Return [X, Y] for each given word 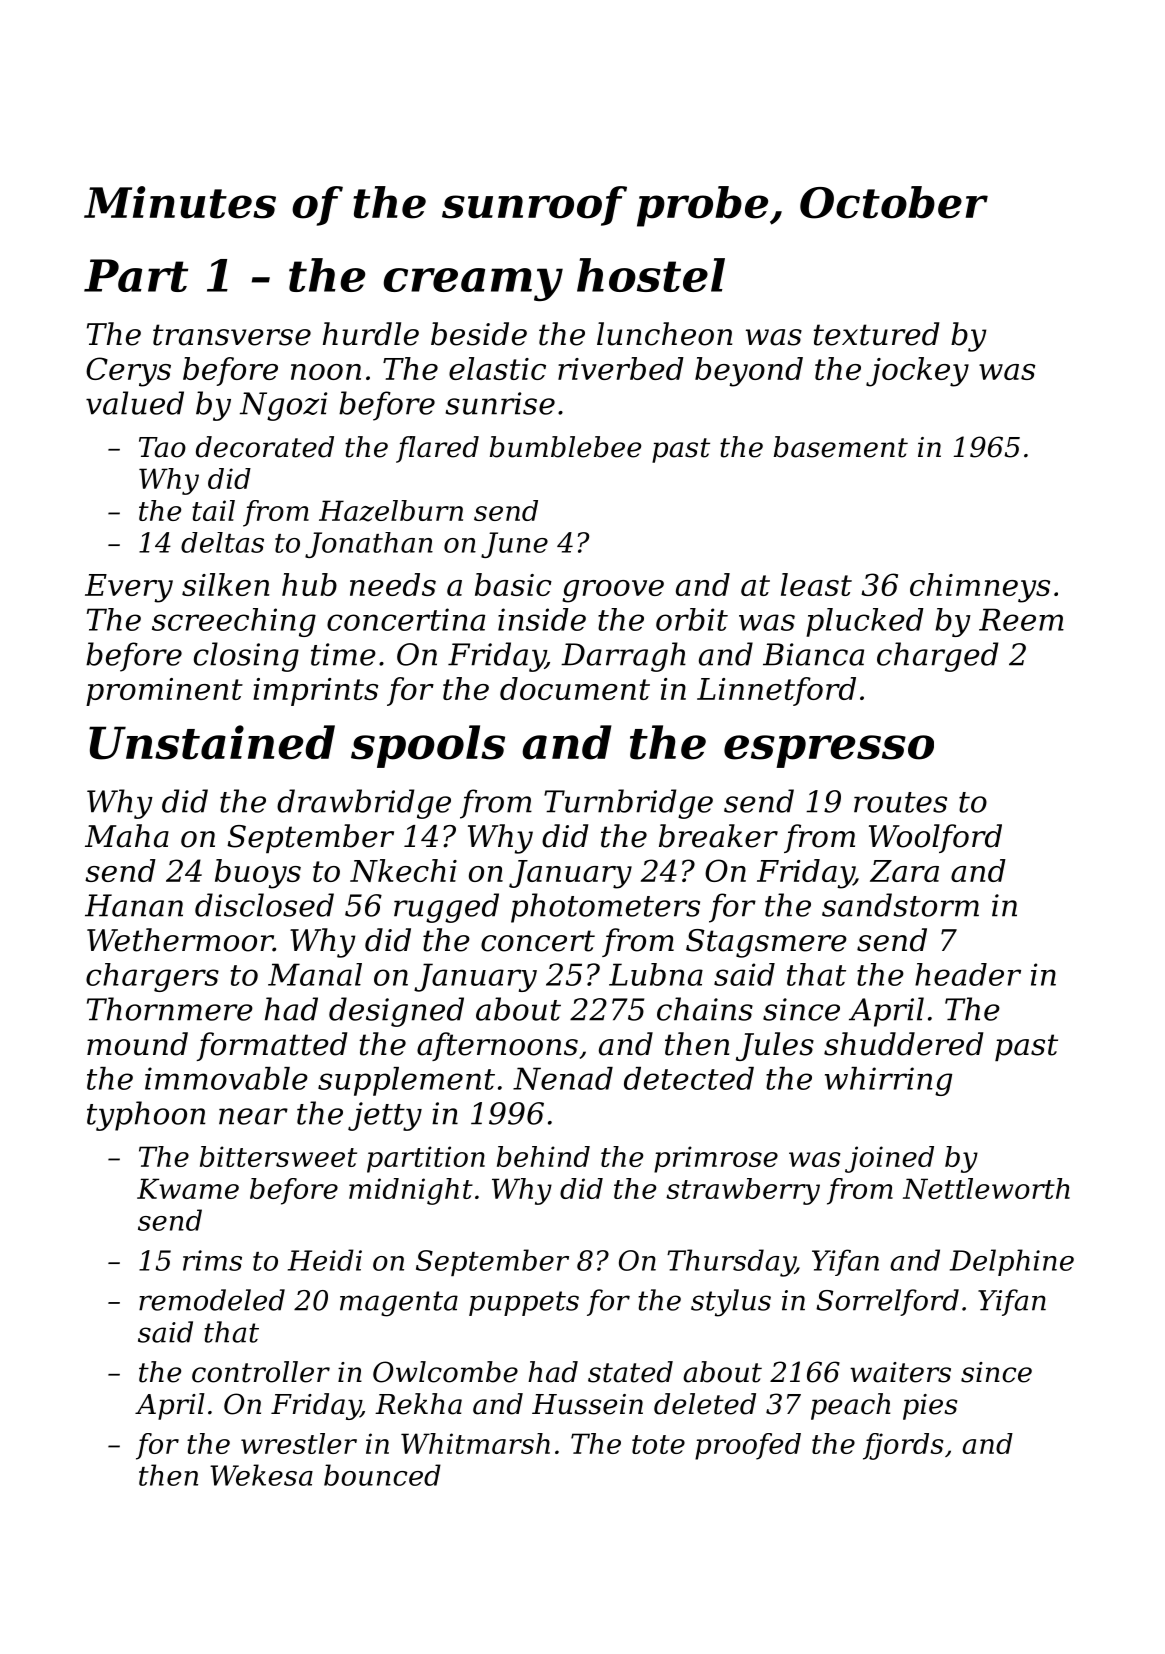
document [575, 688]
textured [876, 334]
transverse [232, 335]
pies [930, 1407]
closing [246, 657]
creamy [473, 284]
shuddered [903, 1044]
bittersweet [278, 1156]
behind [543, 1156]
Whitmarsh [475, 1443]
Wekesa [261, 1475]
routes [900, 802]
